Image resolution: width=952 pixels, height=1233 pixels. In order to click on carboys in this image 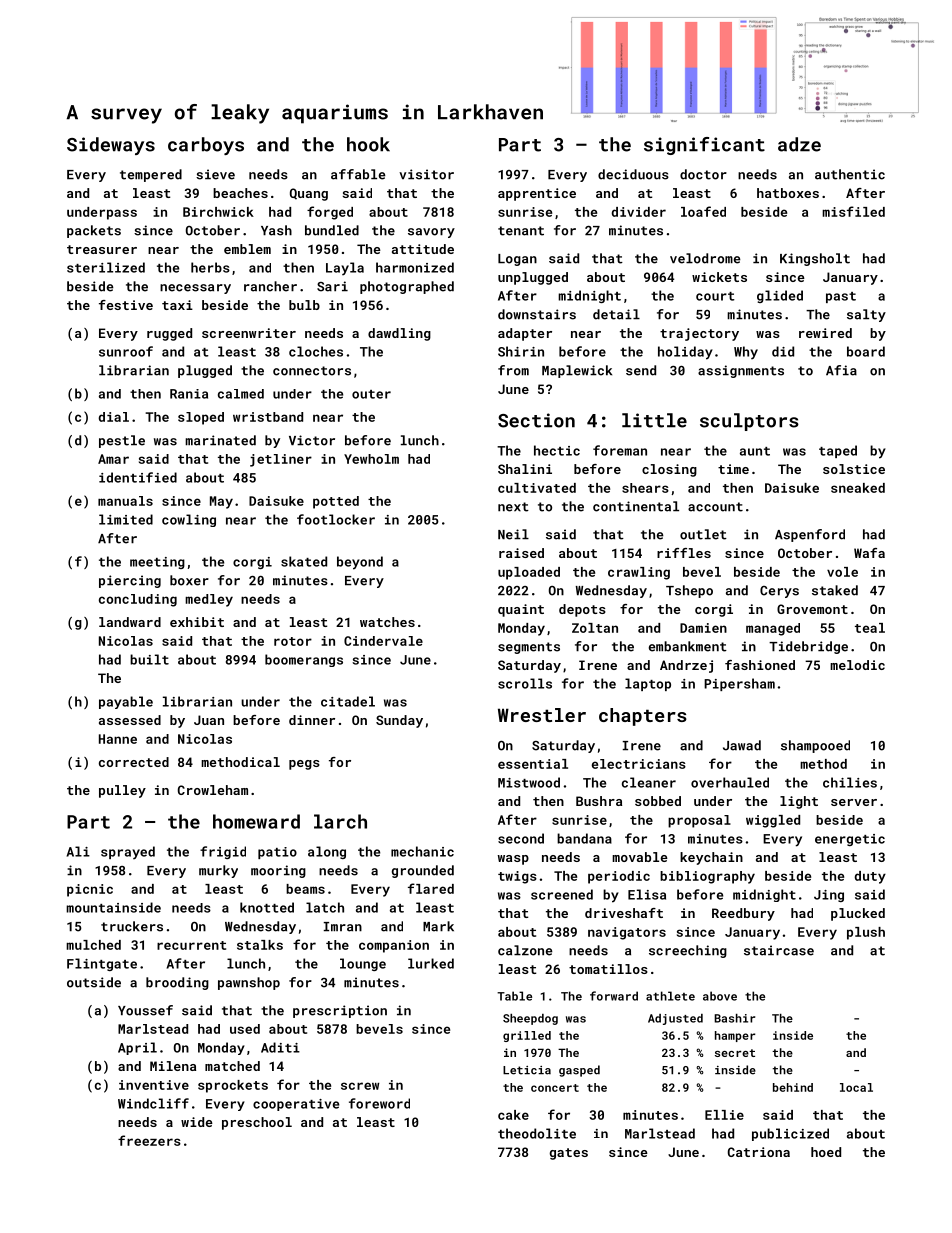, I will do `click(206, 146)`.
